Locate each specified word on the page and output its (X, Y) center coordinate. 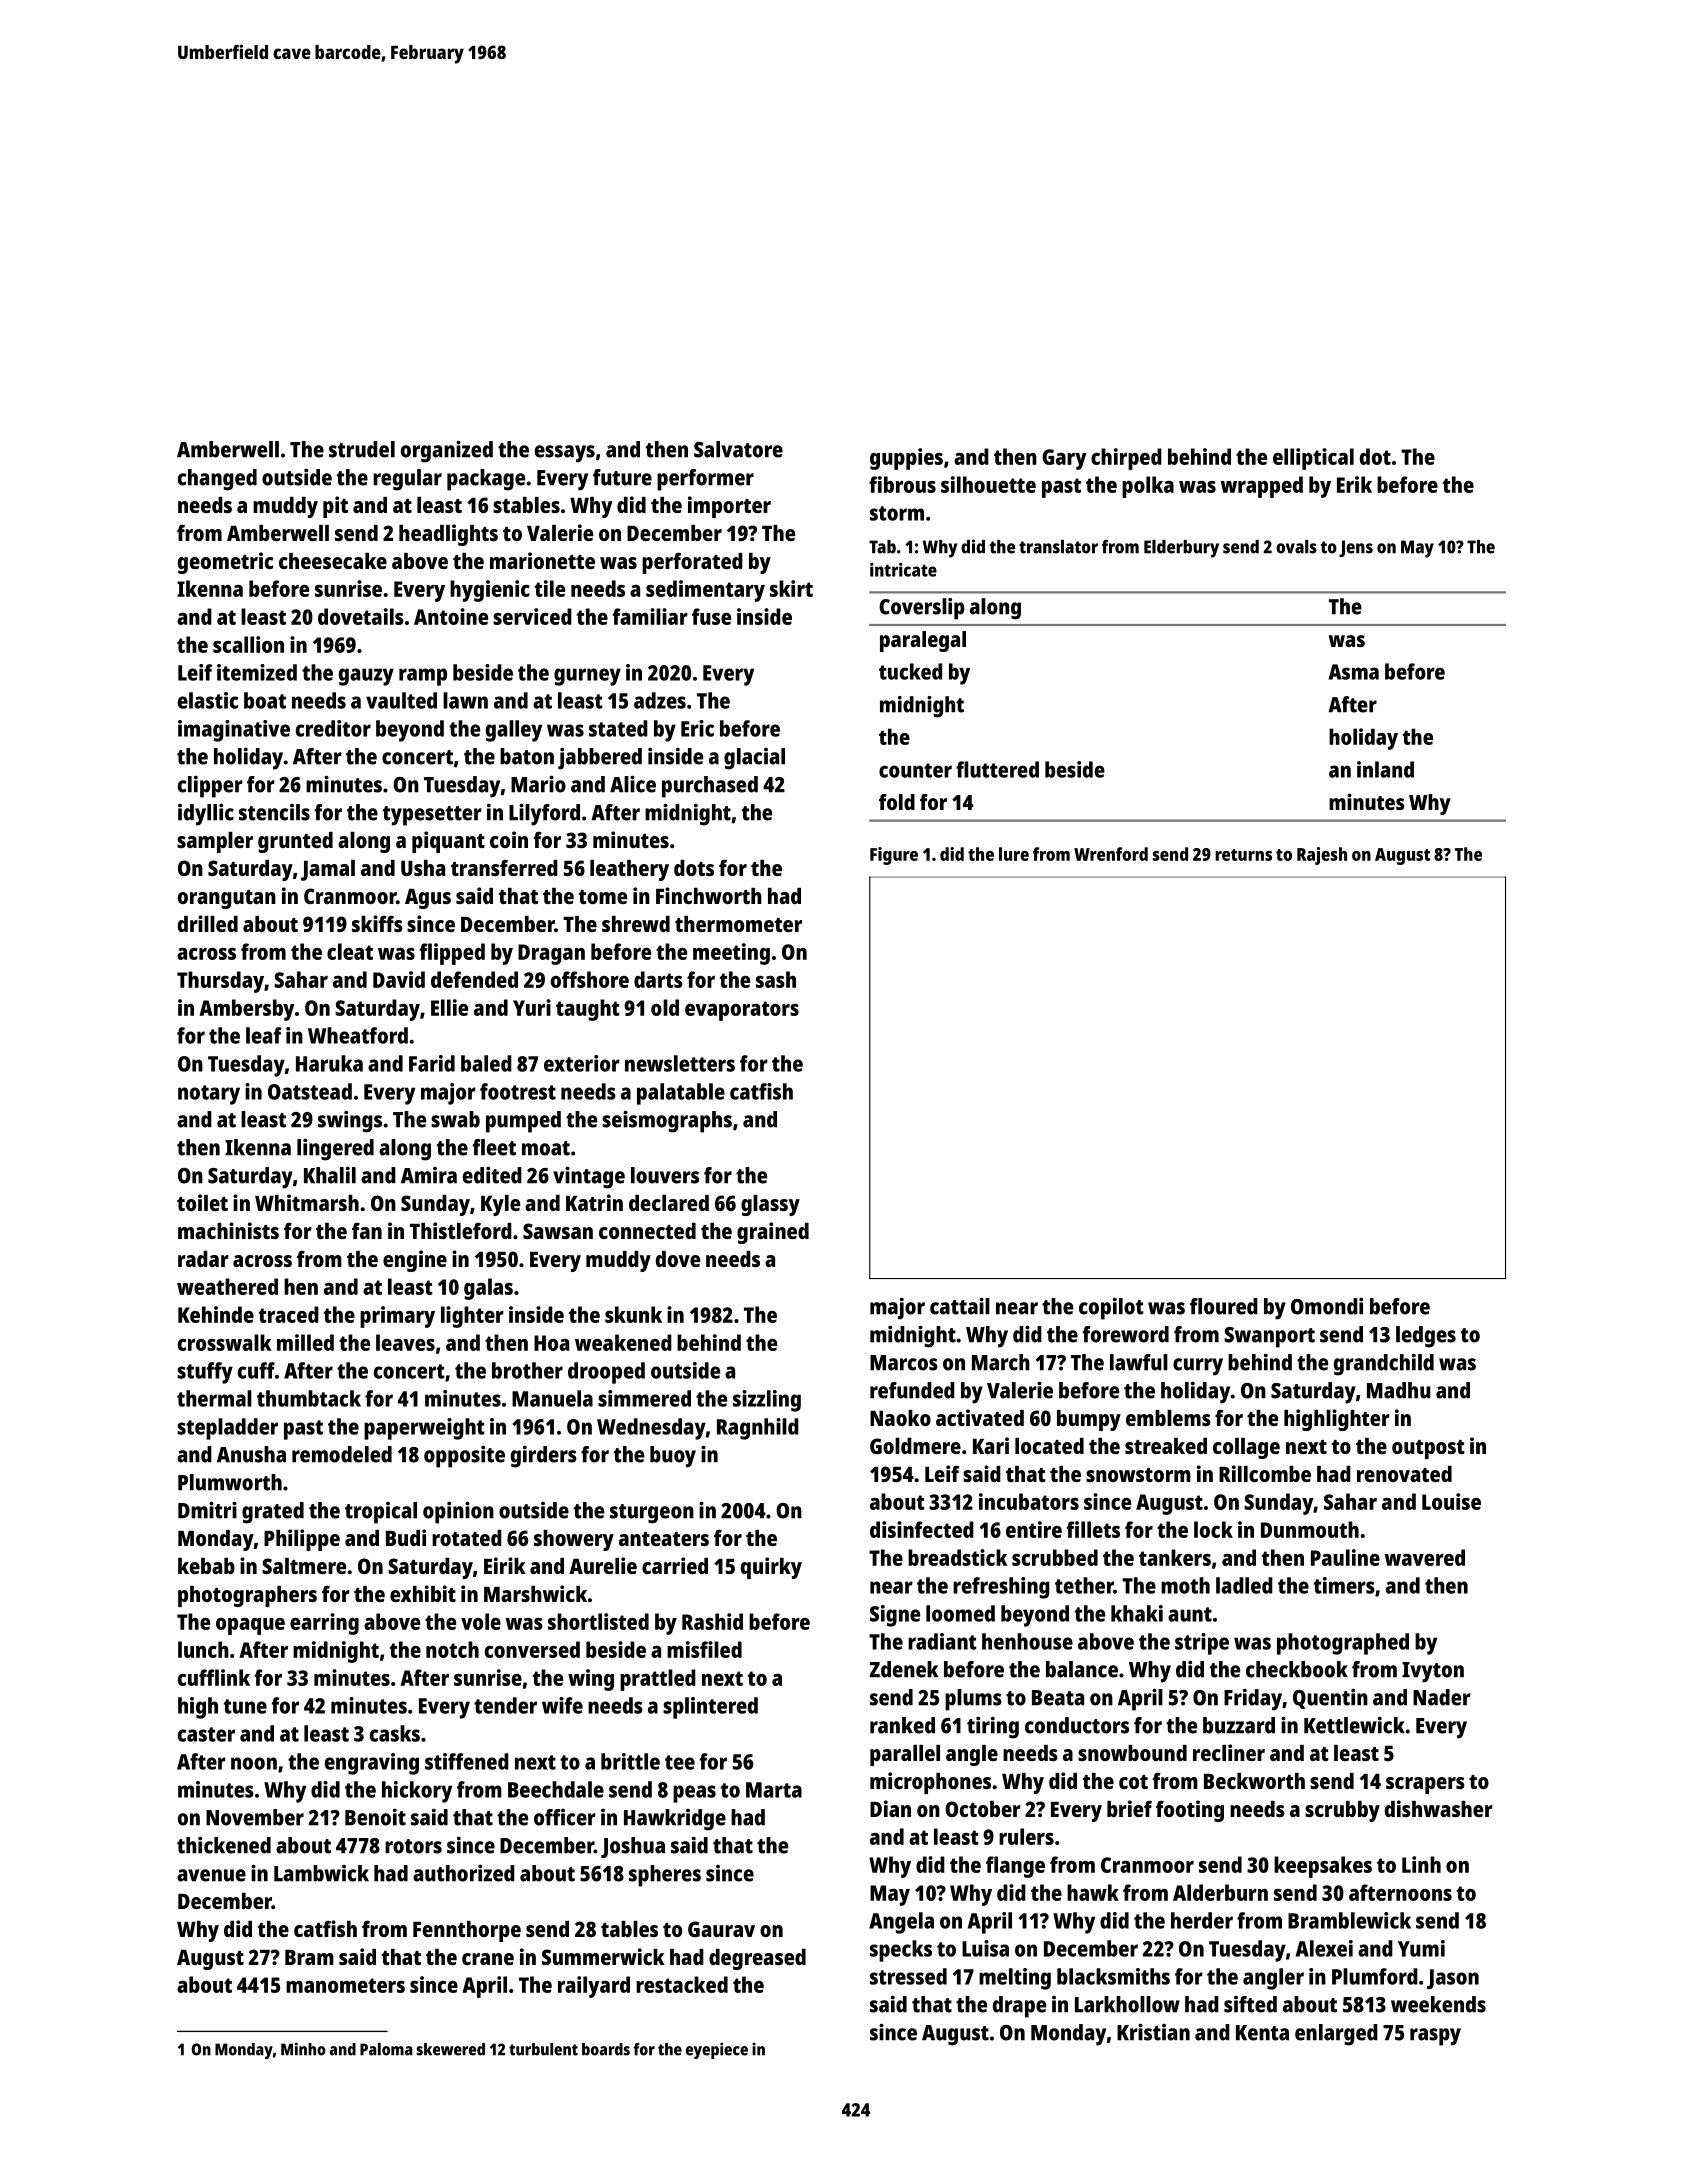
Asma (1354, 672)
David (399, 979)
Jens (1356, 548)
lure (1014, 854)
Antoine (451, 616)
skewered (450, 2049)
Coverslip (922, 609)
